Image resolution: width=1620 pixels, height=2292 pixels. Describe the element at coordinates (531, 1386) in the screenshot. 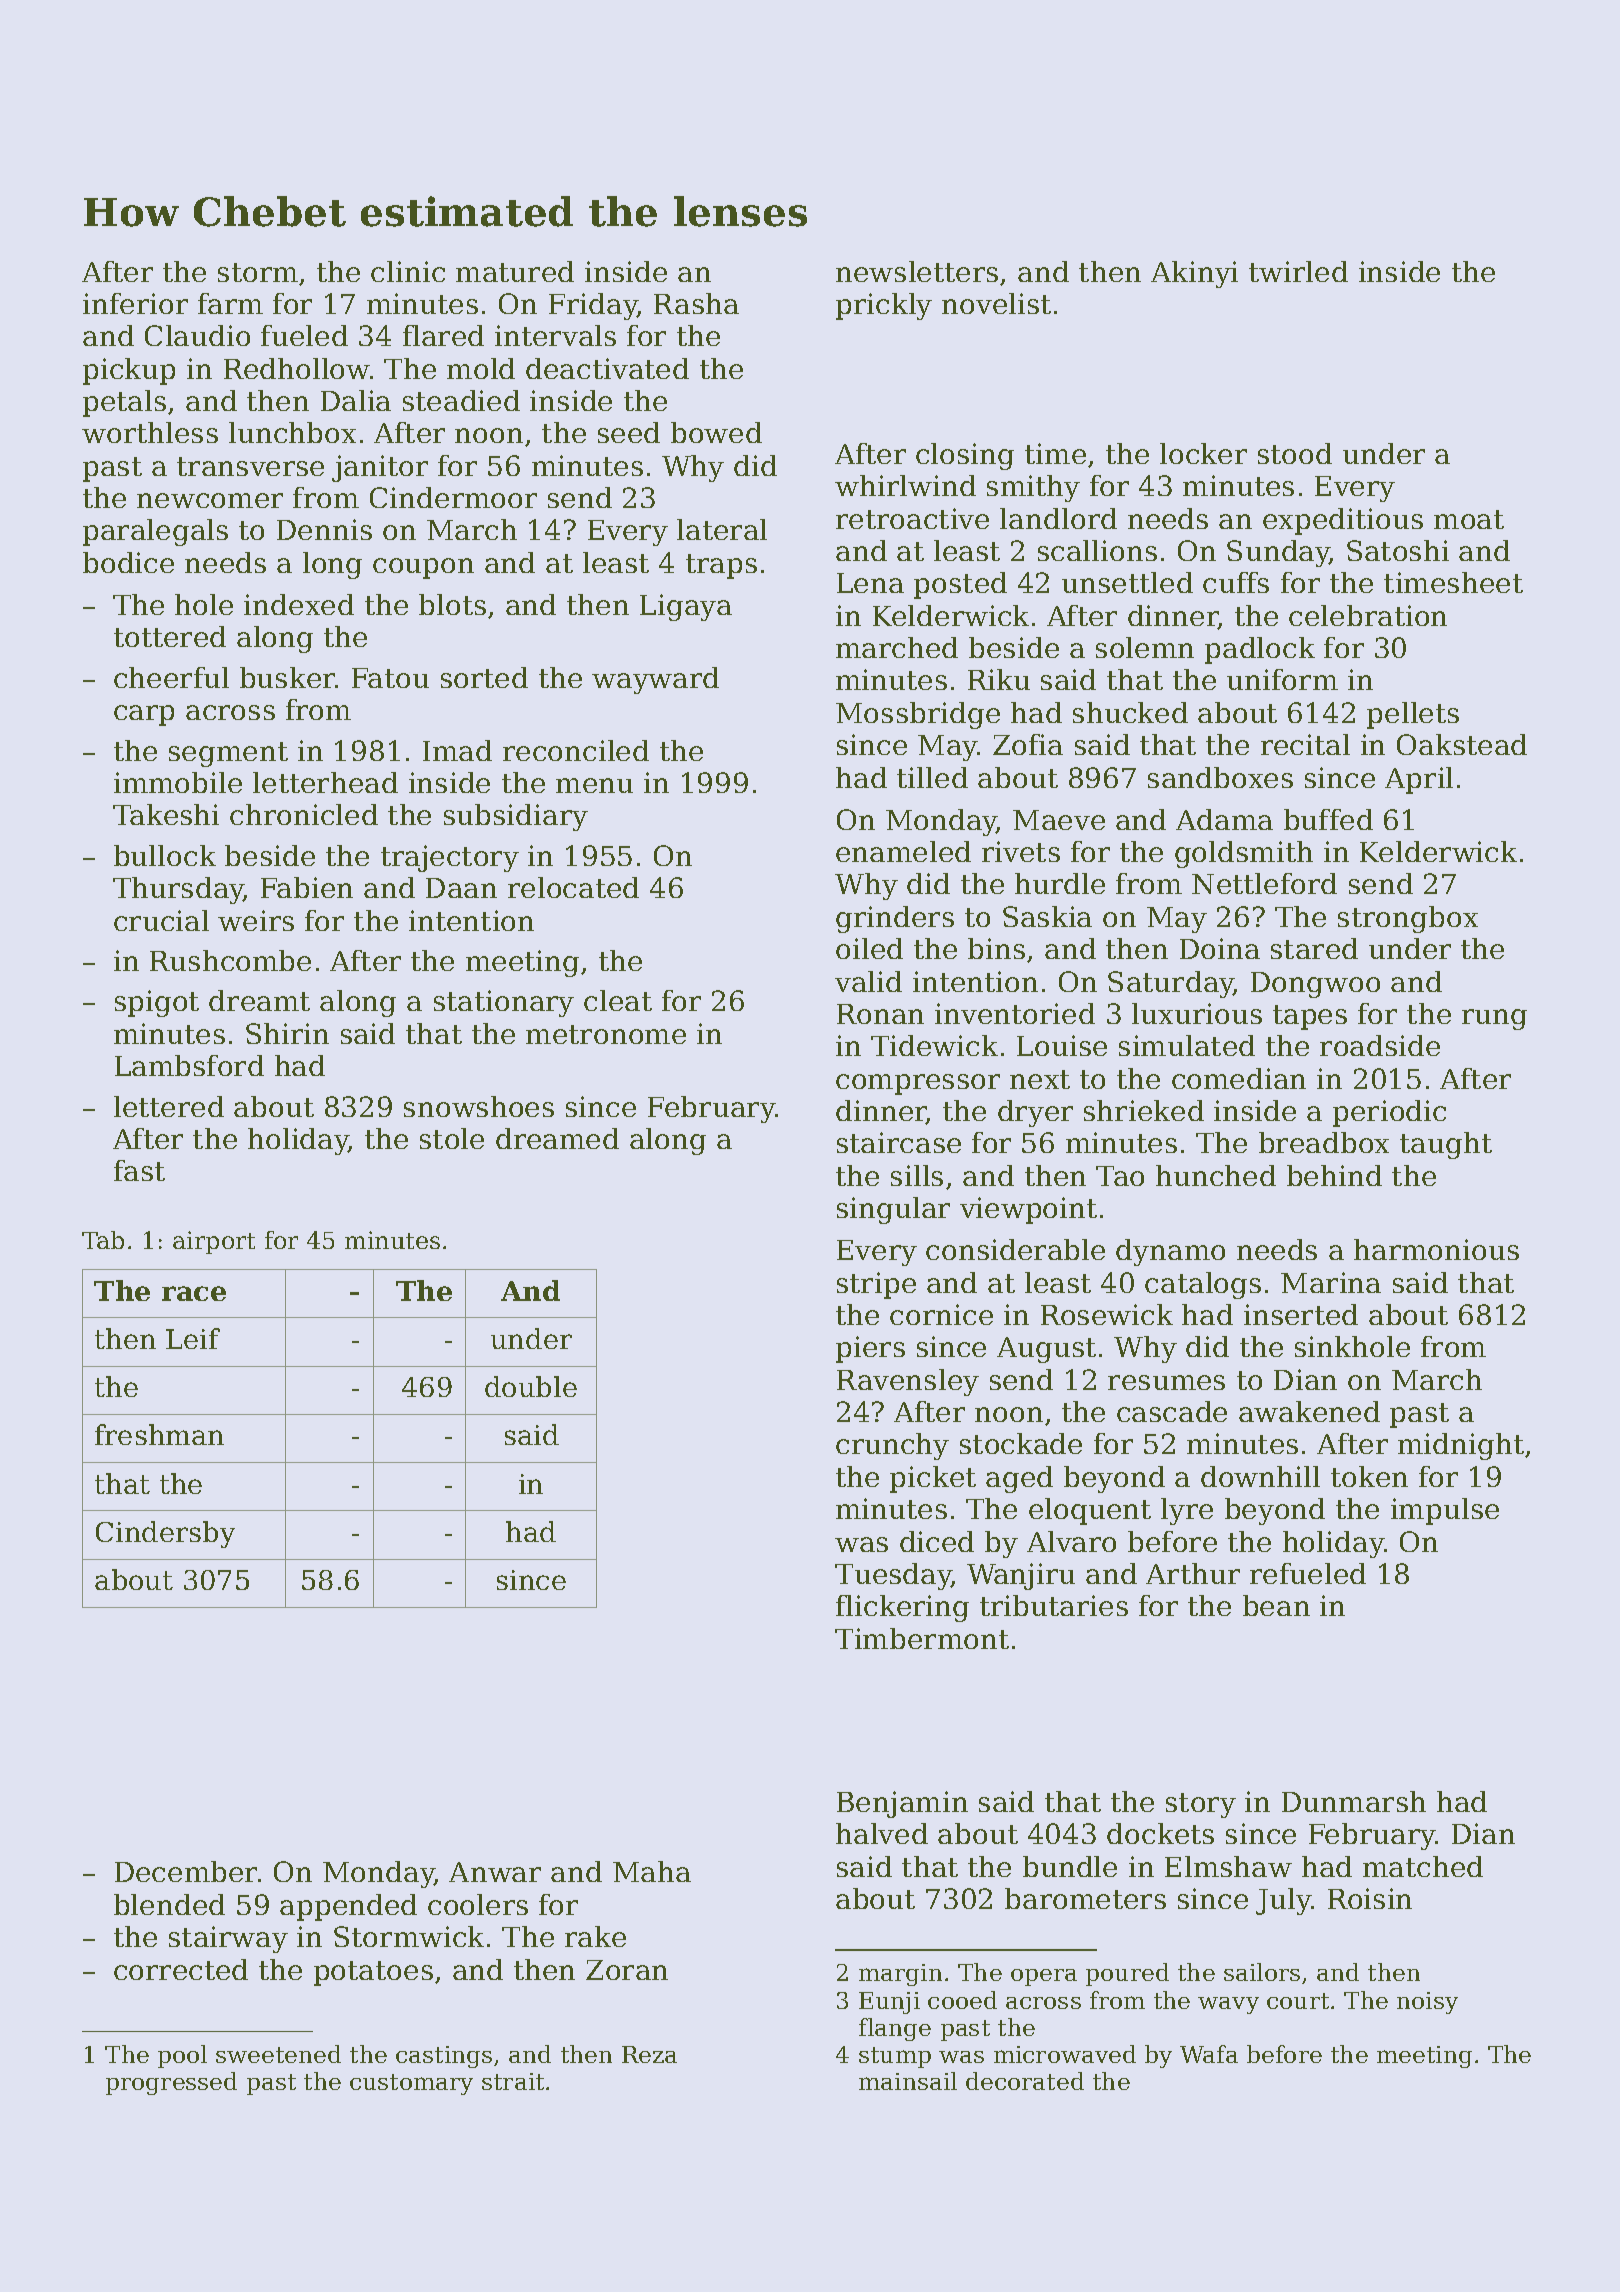

I see `double` at that location.
